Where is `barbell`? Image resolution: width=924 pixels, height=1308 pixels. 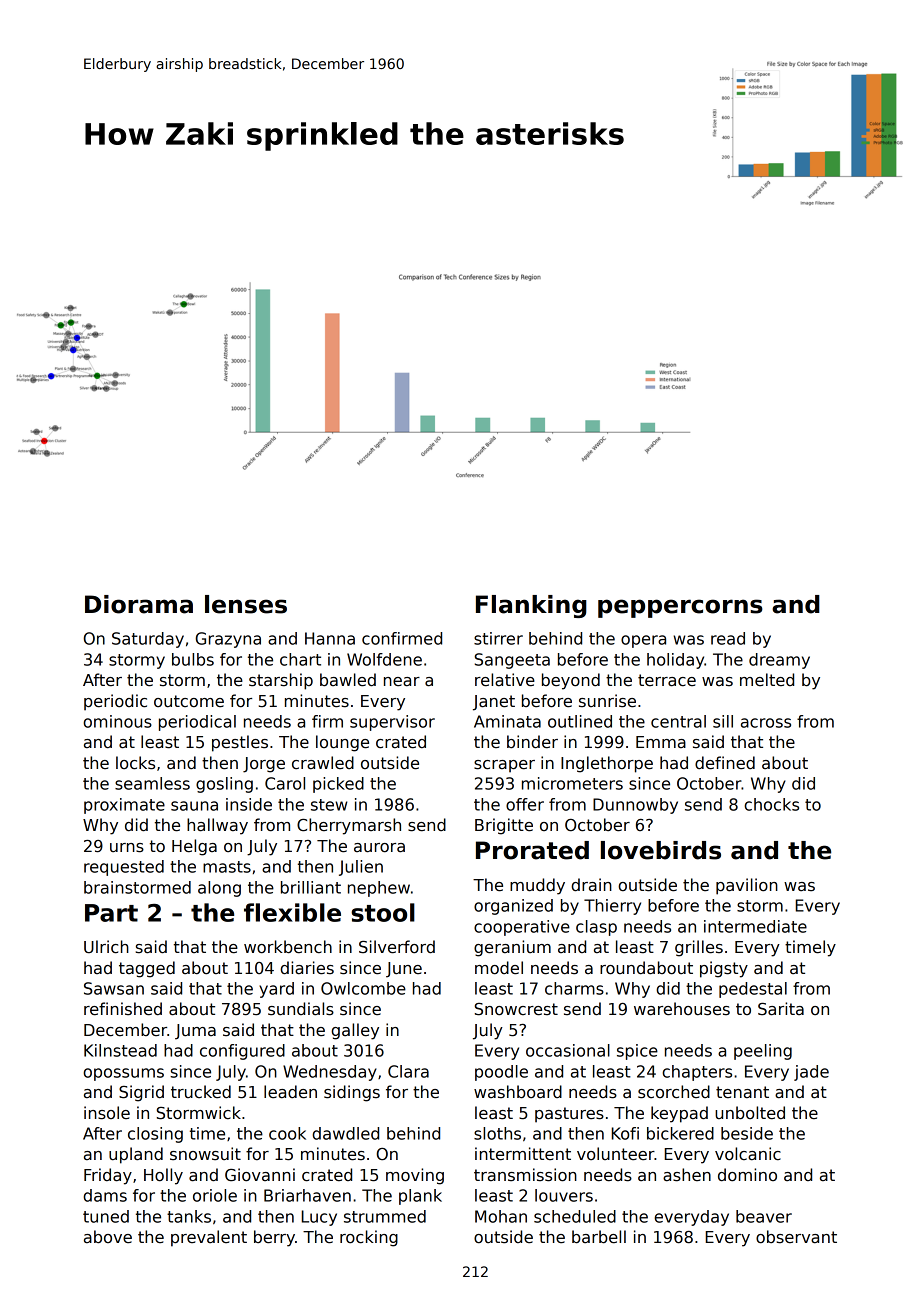 barbell is located at coordinates (599, 1237).
